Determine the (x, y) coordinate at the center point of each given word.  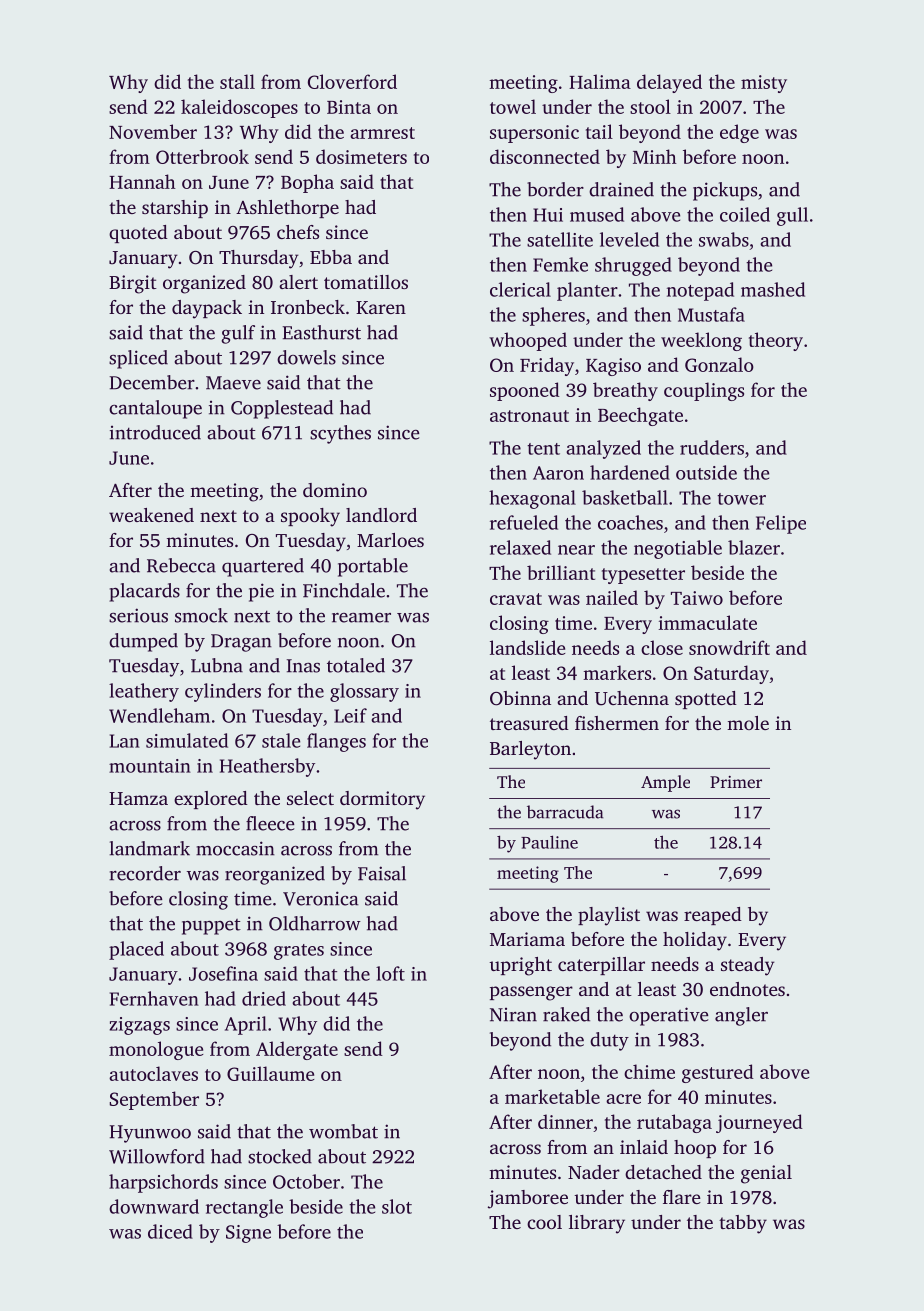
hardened (630, 472)
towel (513, 106)
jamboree (528, 1199)
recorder (145, 873)
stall (237, 81)
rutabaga (674, 1123)
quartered (263, 567)
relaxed (520, 547)
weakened (151, 515)
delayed (669, 83)
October (306, 1181)
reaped (713, 916)
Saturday (731, 674)
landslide (527, 647)
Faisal (382, 873)
